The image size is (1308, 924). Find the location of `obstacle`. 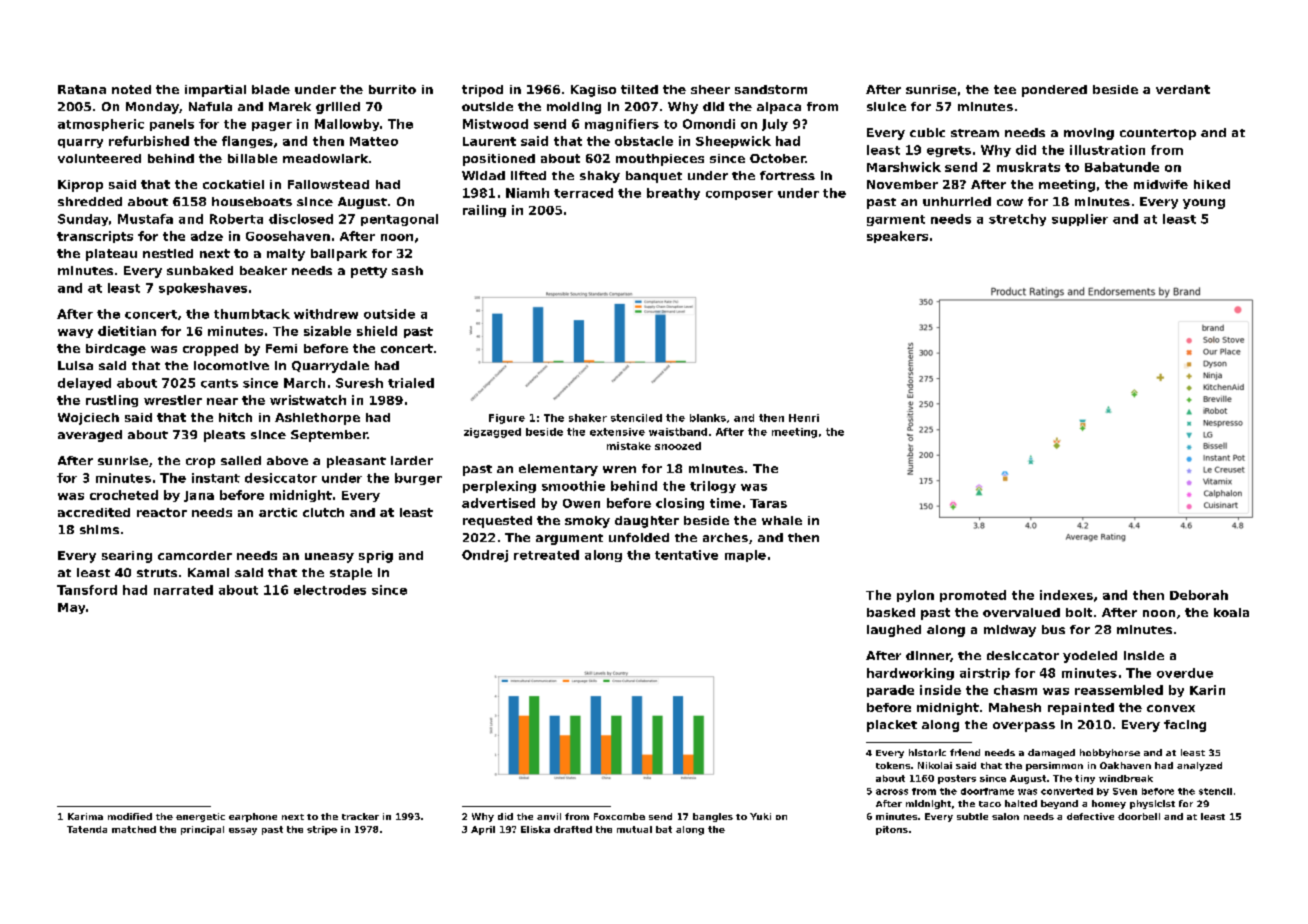

obstacle is located at coordinates (644, 141).
